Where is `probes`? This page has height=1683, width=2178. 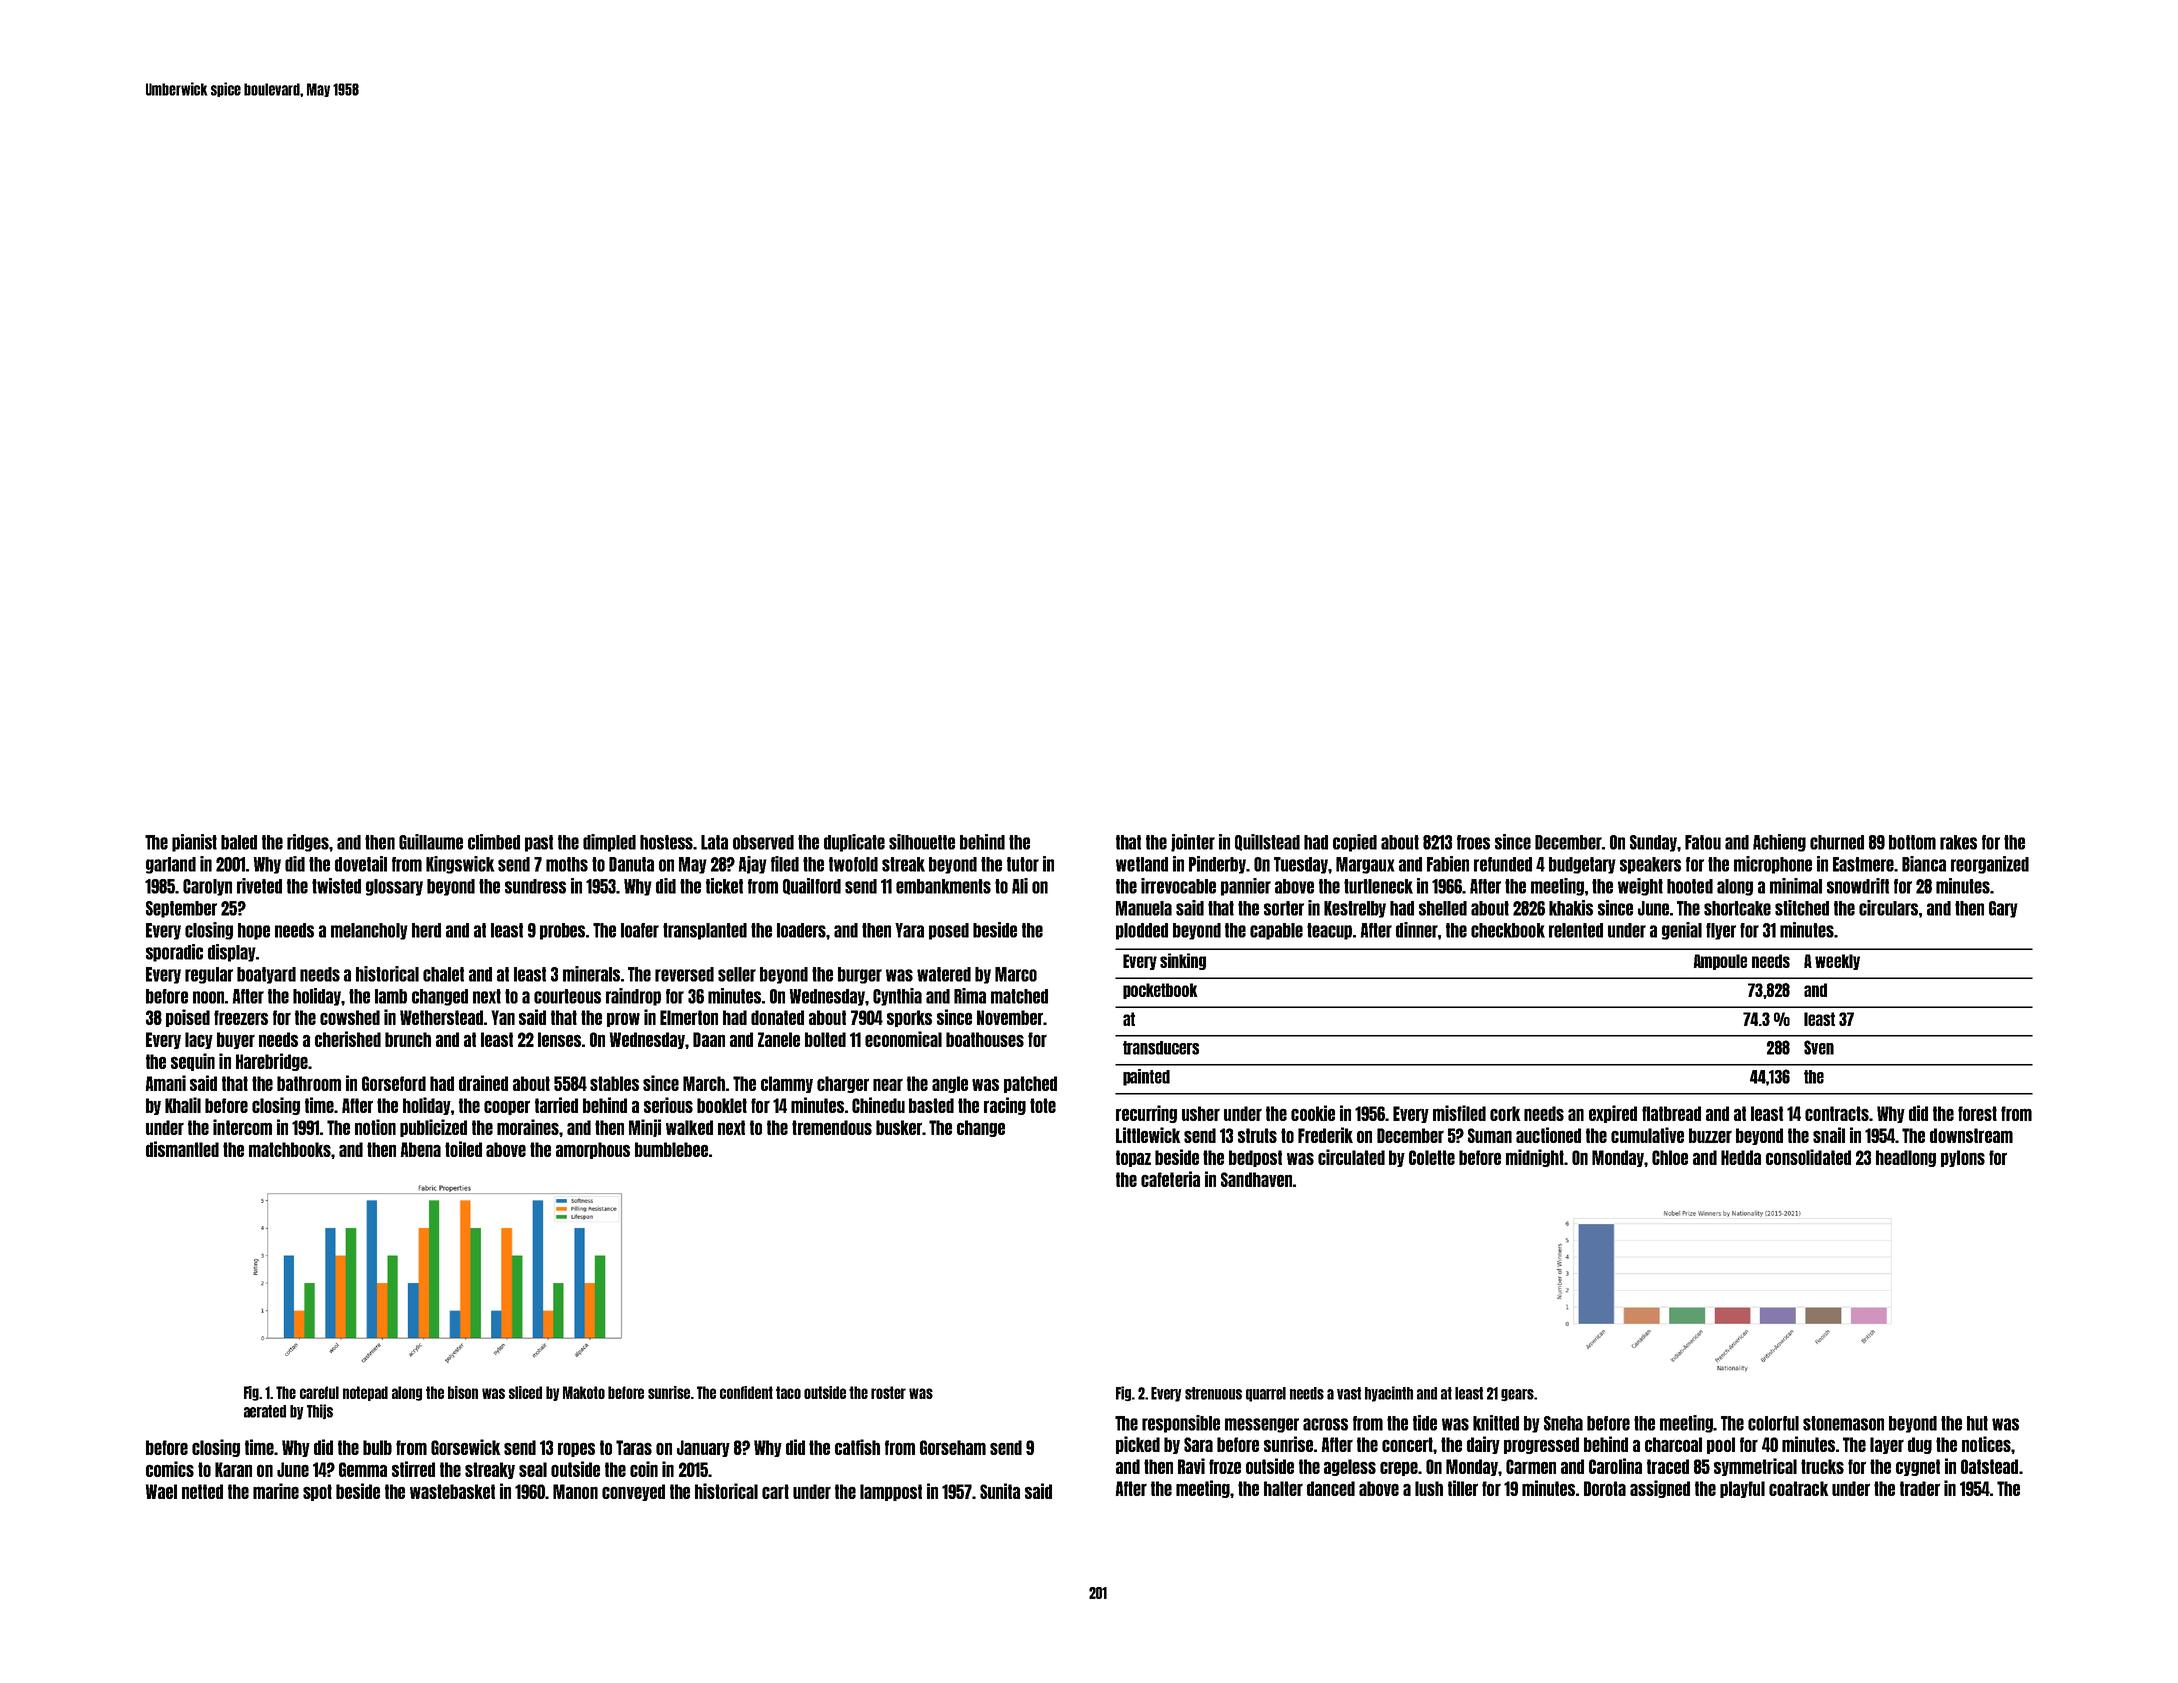
probes is located at coordinates (562, 931).
